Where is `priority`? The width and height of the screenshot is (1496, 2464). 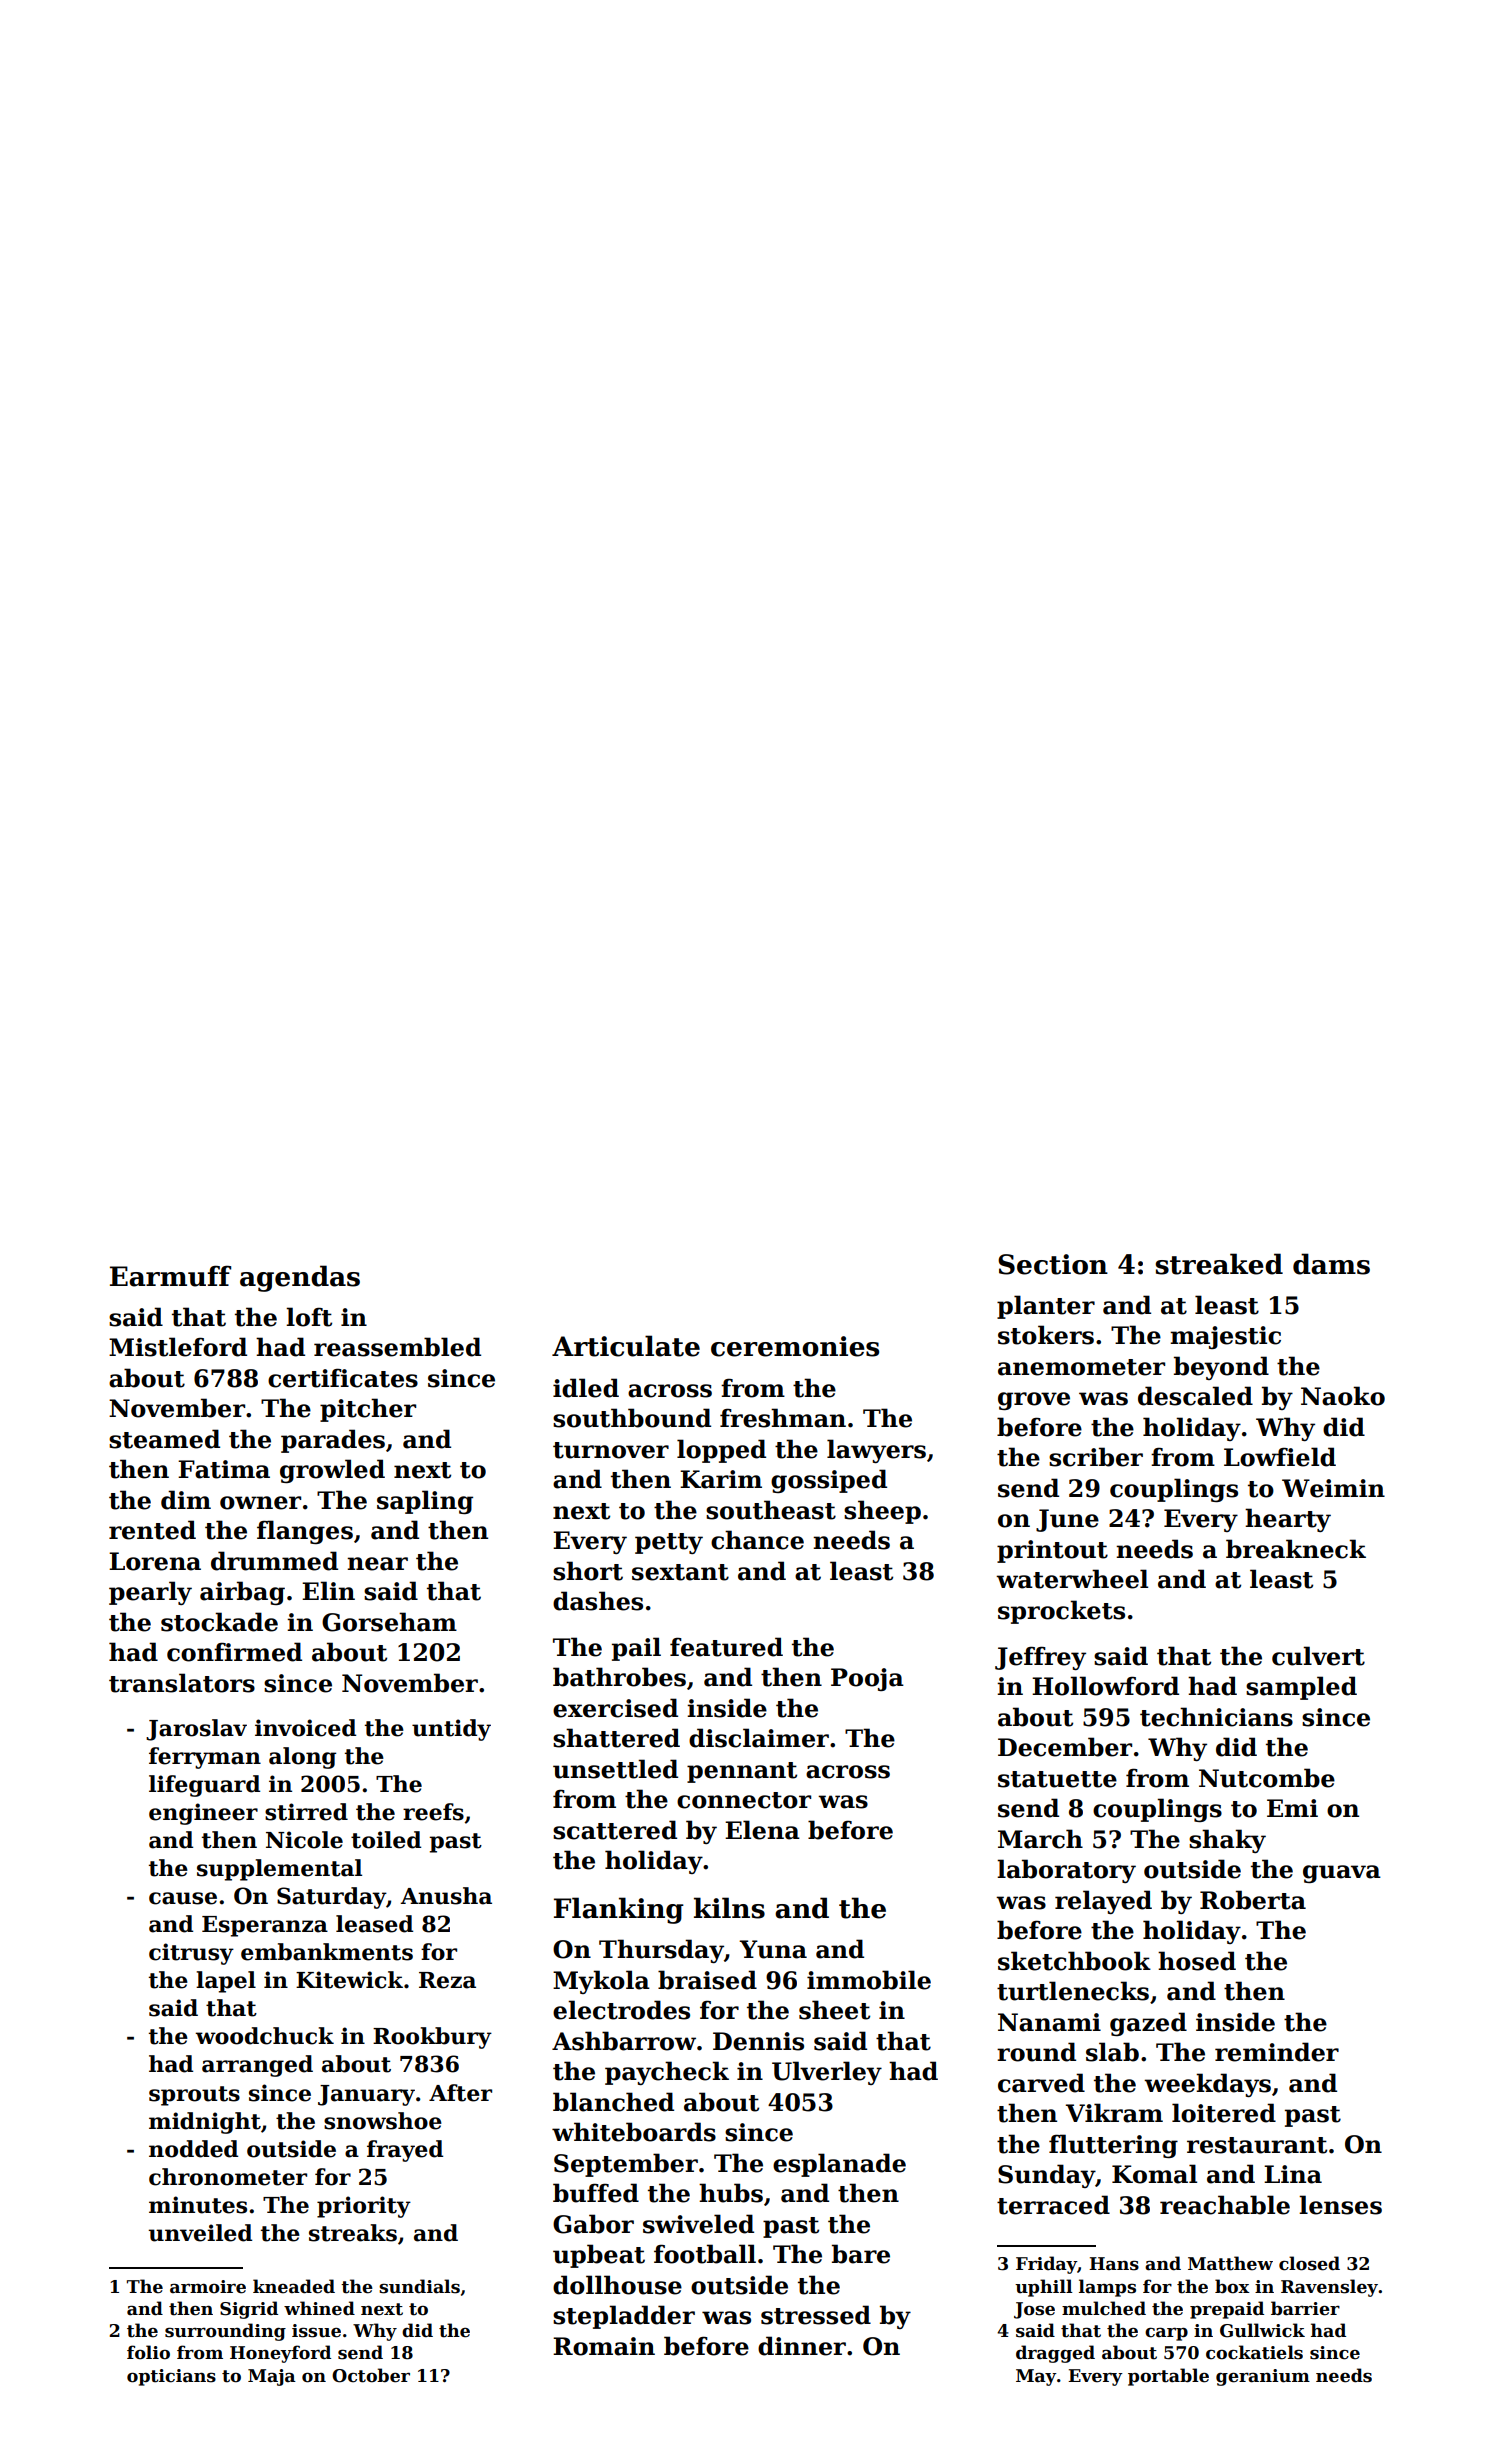 priority is located at coordinates (364, 2207).
